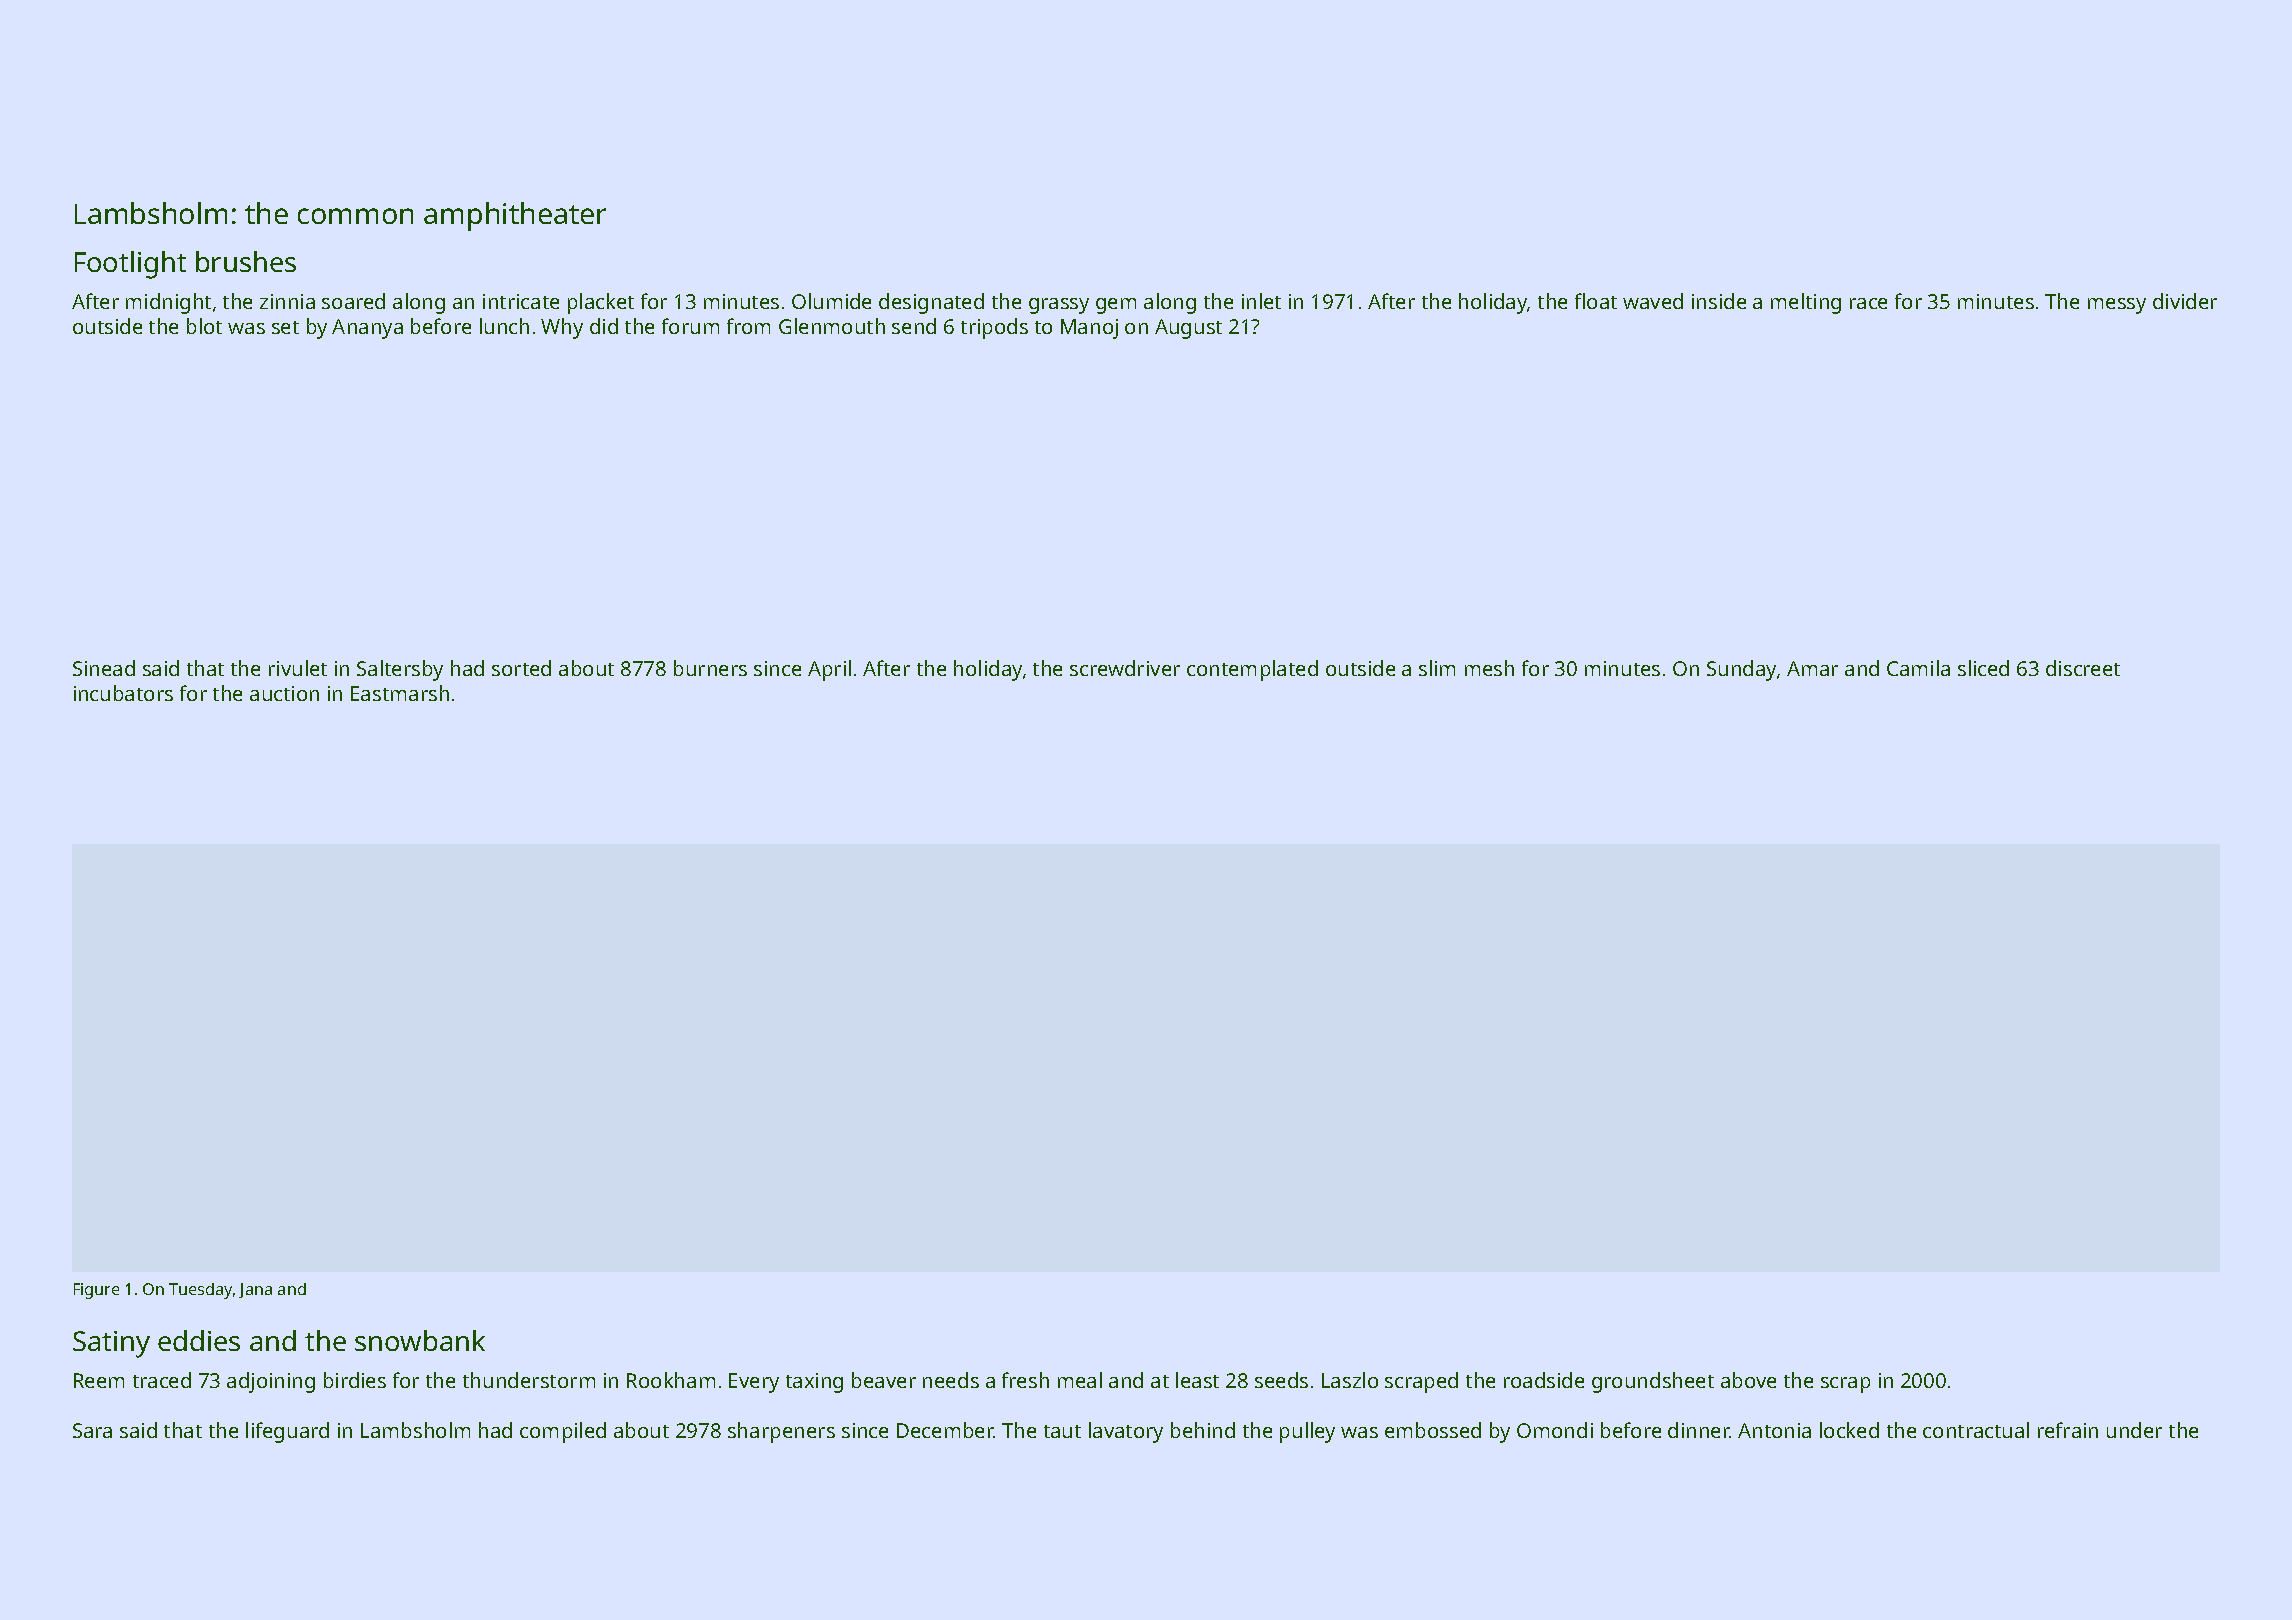 The height and width of the screenshot is (1620, 2292). What do you see at coordinates (99, 1380) in the screenshot?
I see `Reem` at bounding box center [99, 1380].
